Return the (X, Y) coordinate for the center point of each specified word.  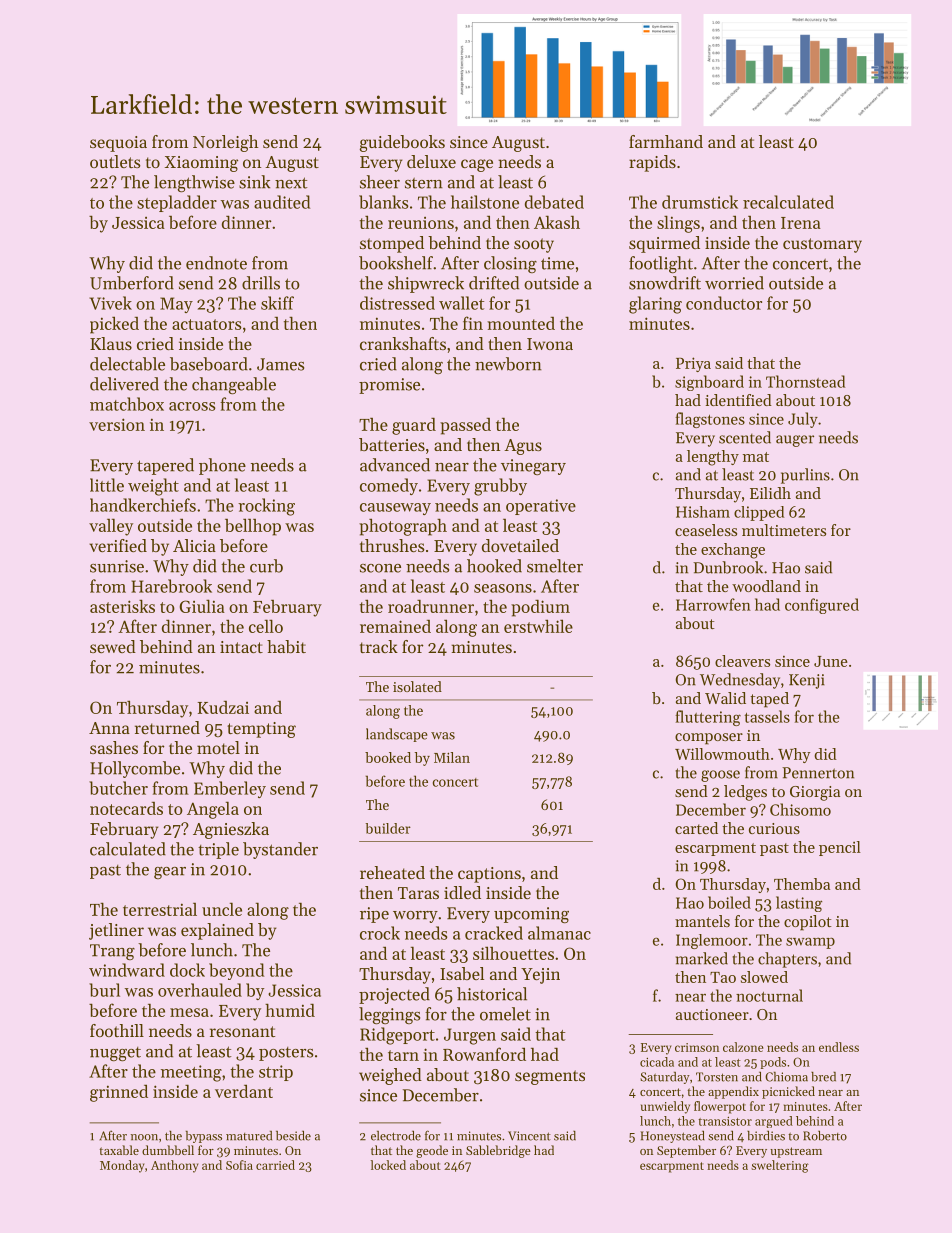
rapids (652, 163)
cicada (657, 1062)
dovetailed (520, 545)
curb (266, 566)
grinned (119, 1093)
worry (415, 917)
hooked (494, 566)
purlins (805, 476)
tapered (165, 466)
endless (839, 1047)
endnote (216, 263)
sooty (534, 245)
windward (127, 970)
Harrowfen (713, 604)
